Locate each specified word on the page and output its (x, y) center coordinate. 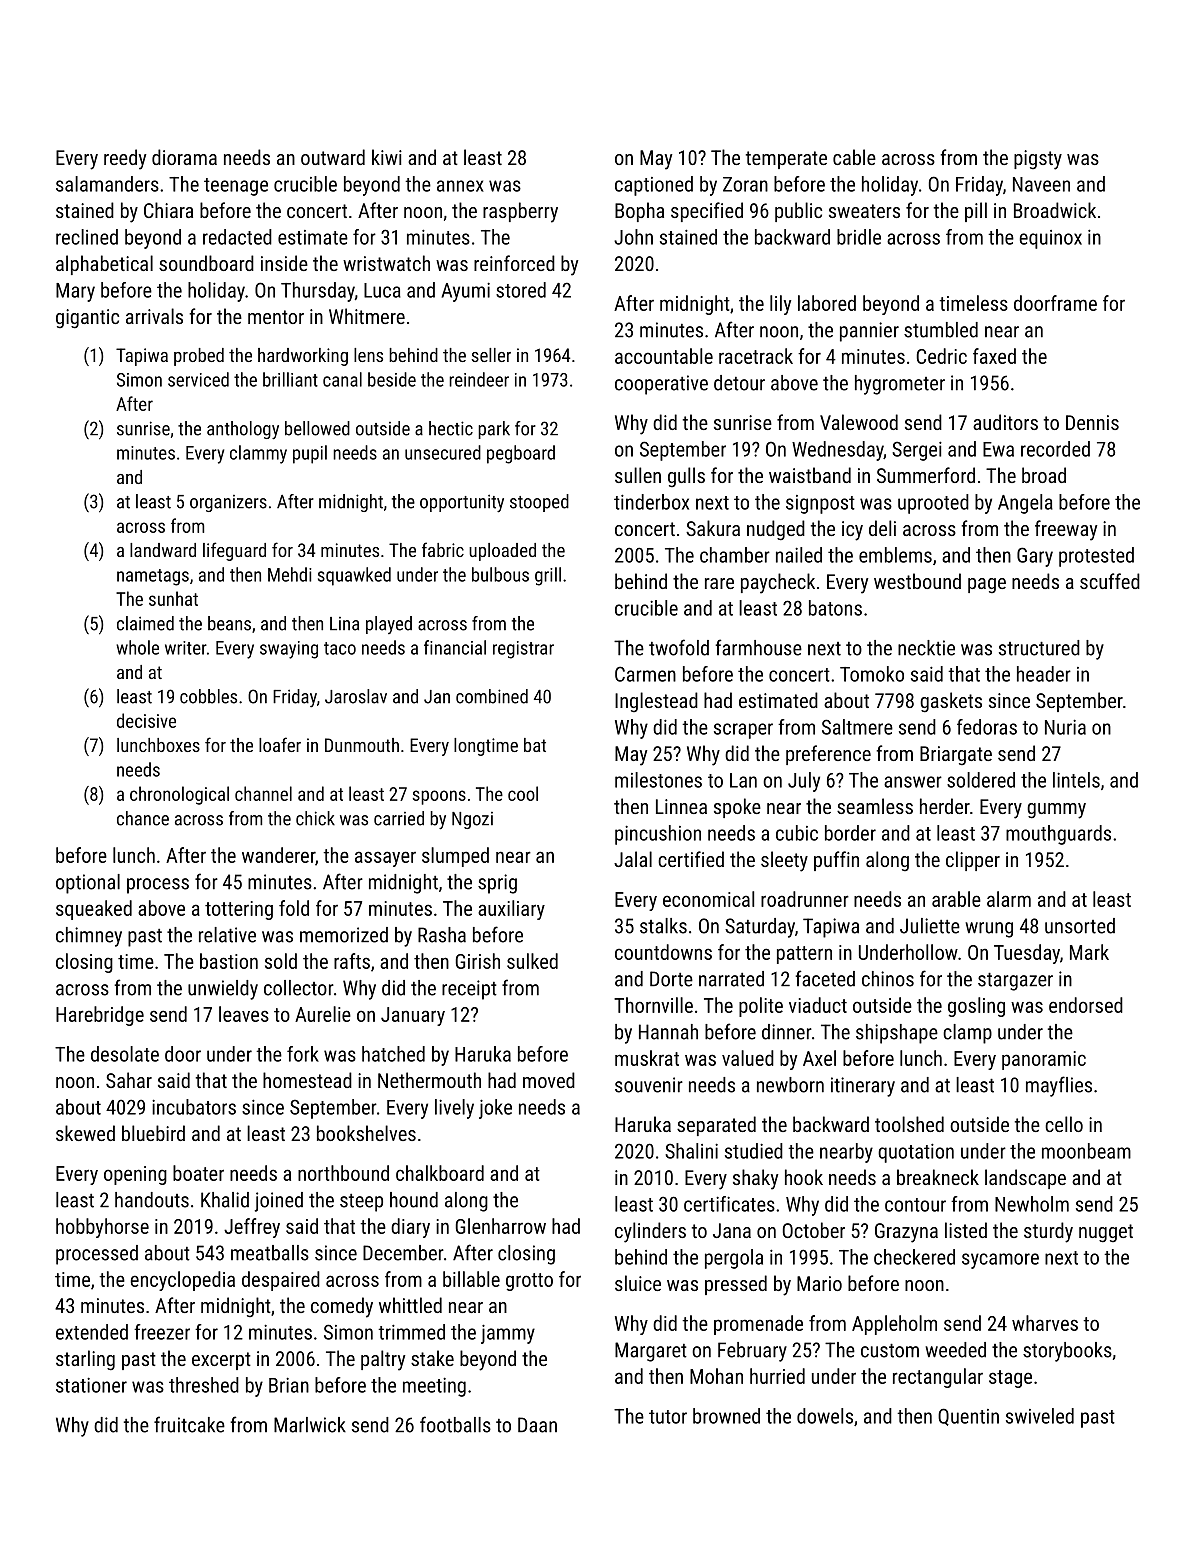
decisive (146, 720)
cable (854, 157)
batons (835, 608)
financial (455, 647)
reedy (125, 159)
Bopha (639, 212)
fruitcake (189, 1424)
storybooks (1067, 1352)
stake (432, 1358)
